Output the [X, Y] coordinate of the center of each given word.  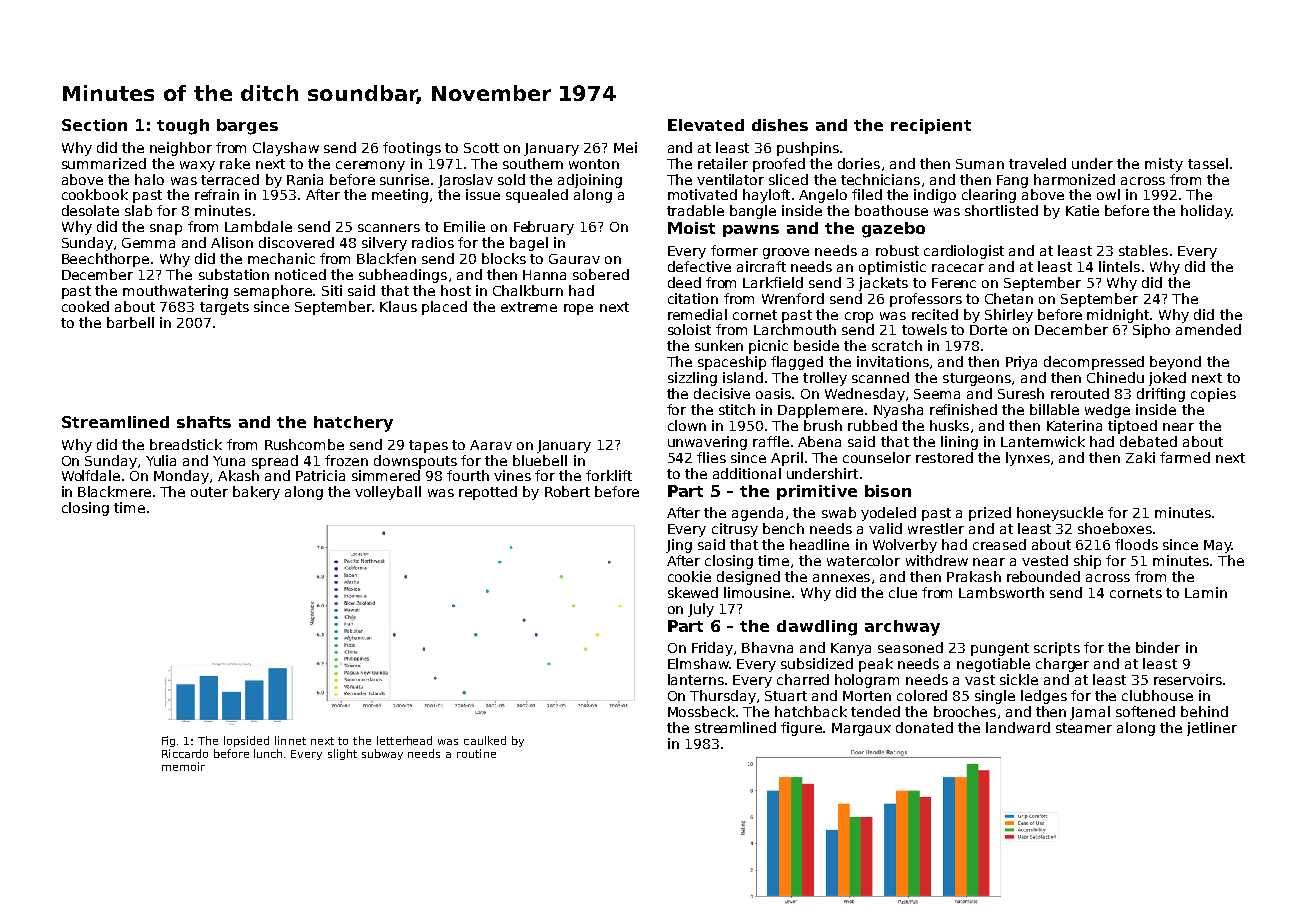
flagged [797, 363]
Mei [625, 147]
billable [1054, 409]
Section [94, 125]
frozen [346, 460]
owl [1108, 194]
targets [224, 308]
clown [687, 425]
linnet [290, 740]
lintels [1119, 266]
